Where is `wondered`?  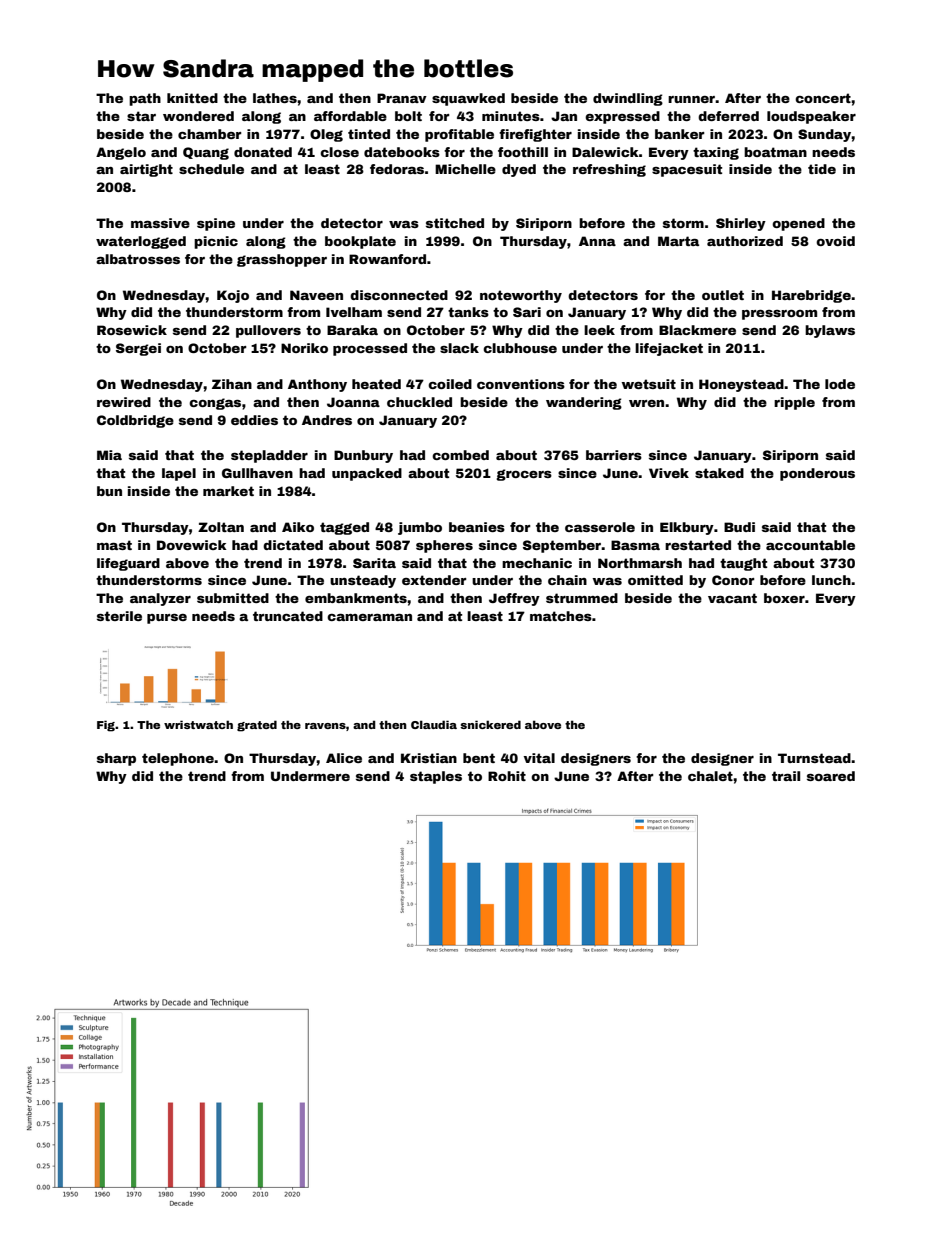 wondered is located at coordinates (198, 116).
